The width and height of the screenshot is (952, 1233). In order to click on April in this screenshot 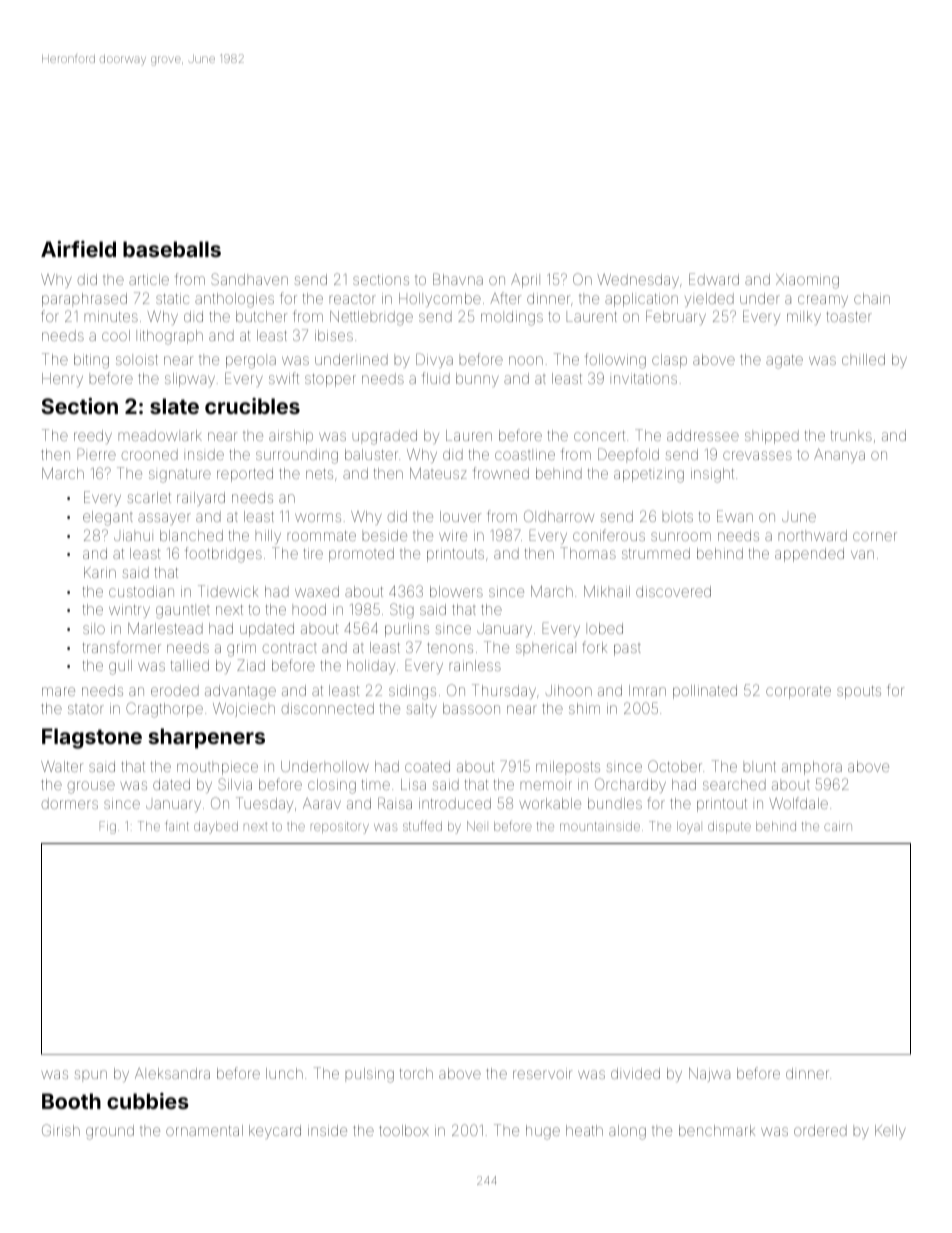, I will do `click(525, 281)`.
